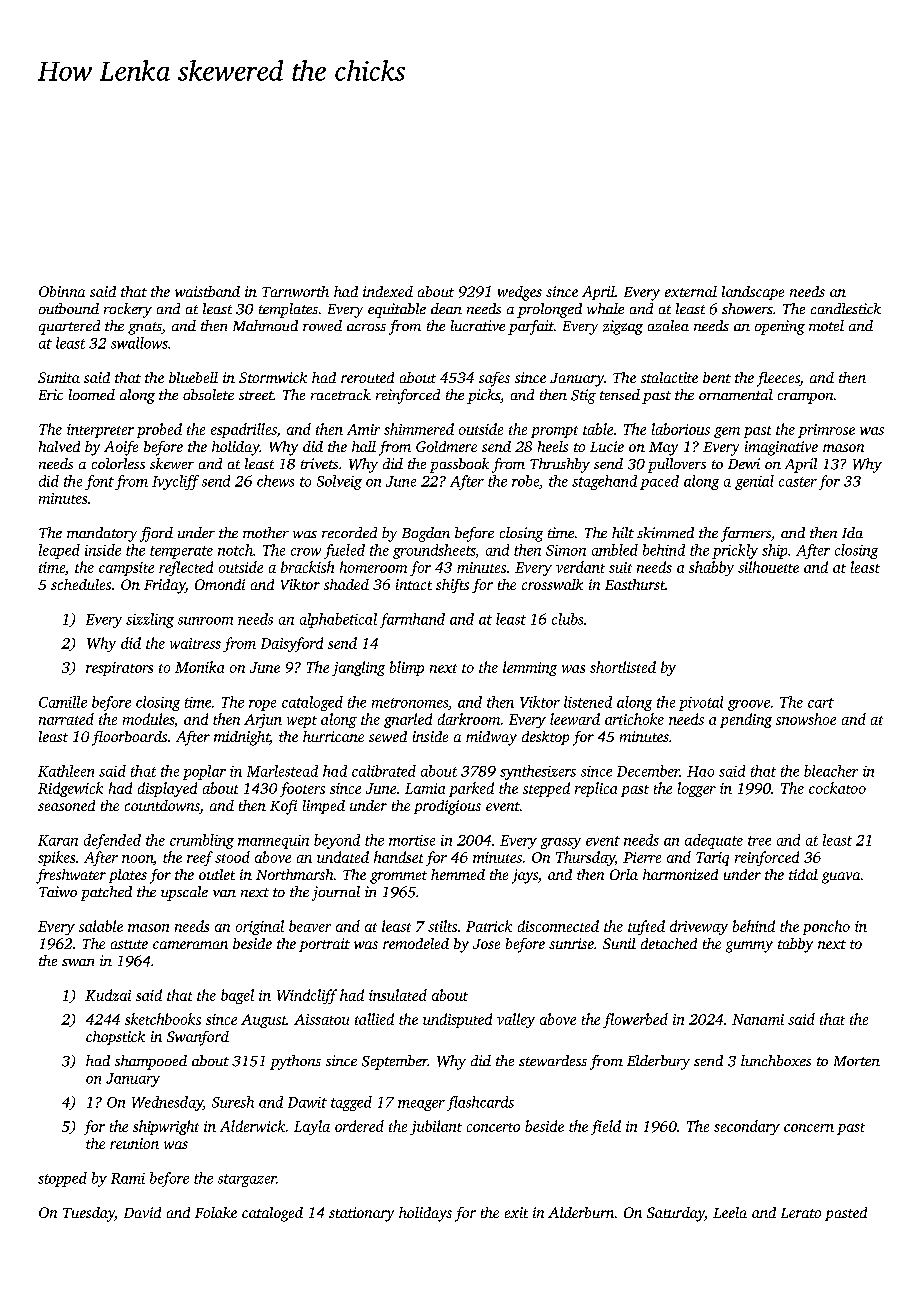  I want to click on respirators, so click(119, 669).
